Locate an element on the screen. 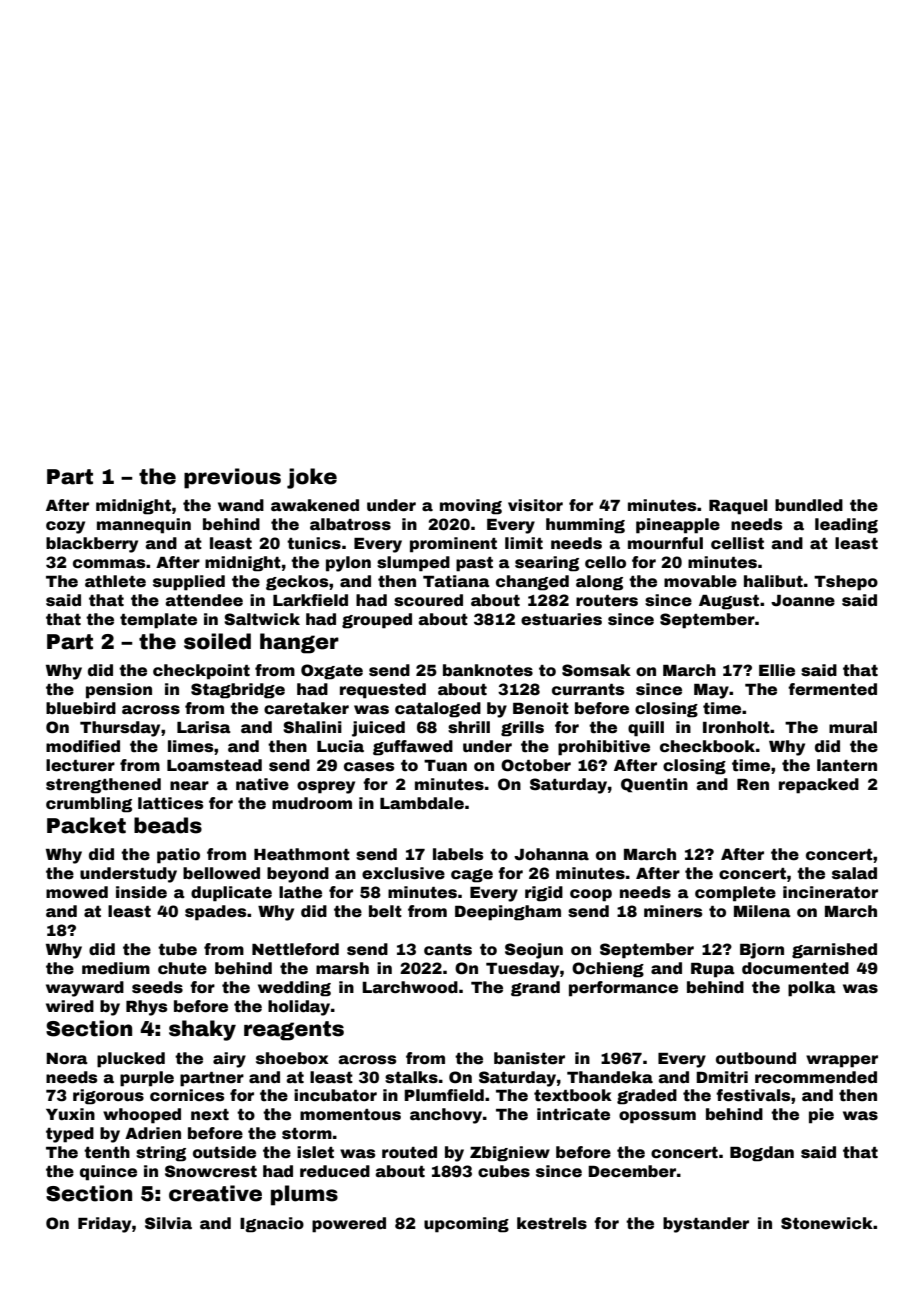  cozy is located at coordinates (65, 527).
